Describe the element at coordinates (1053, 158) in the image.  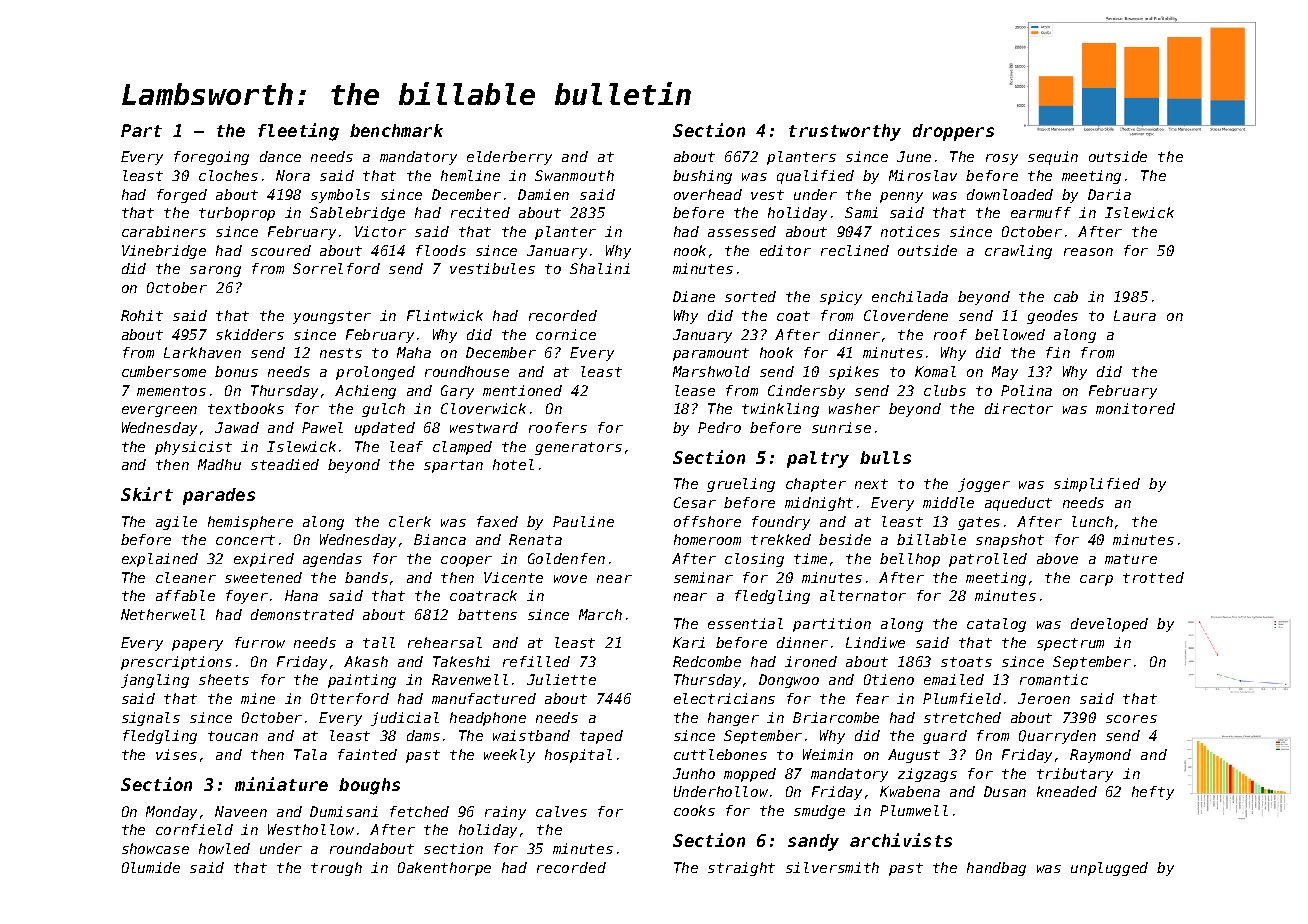
I see `sequin` at that location.
